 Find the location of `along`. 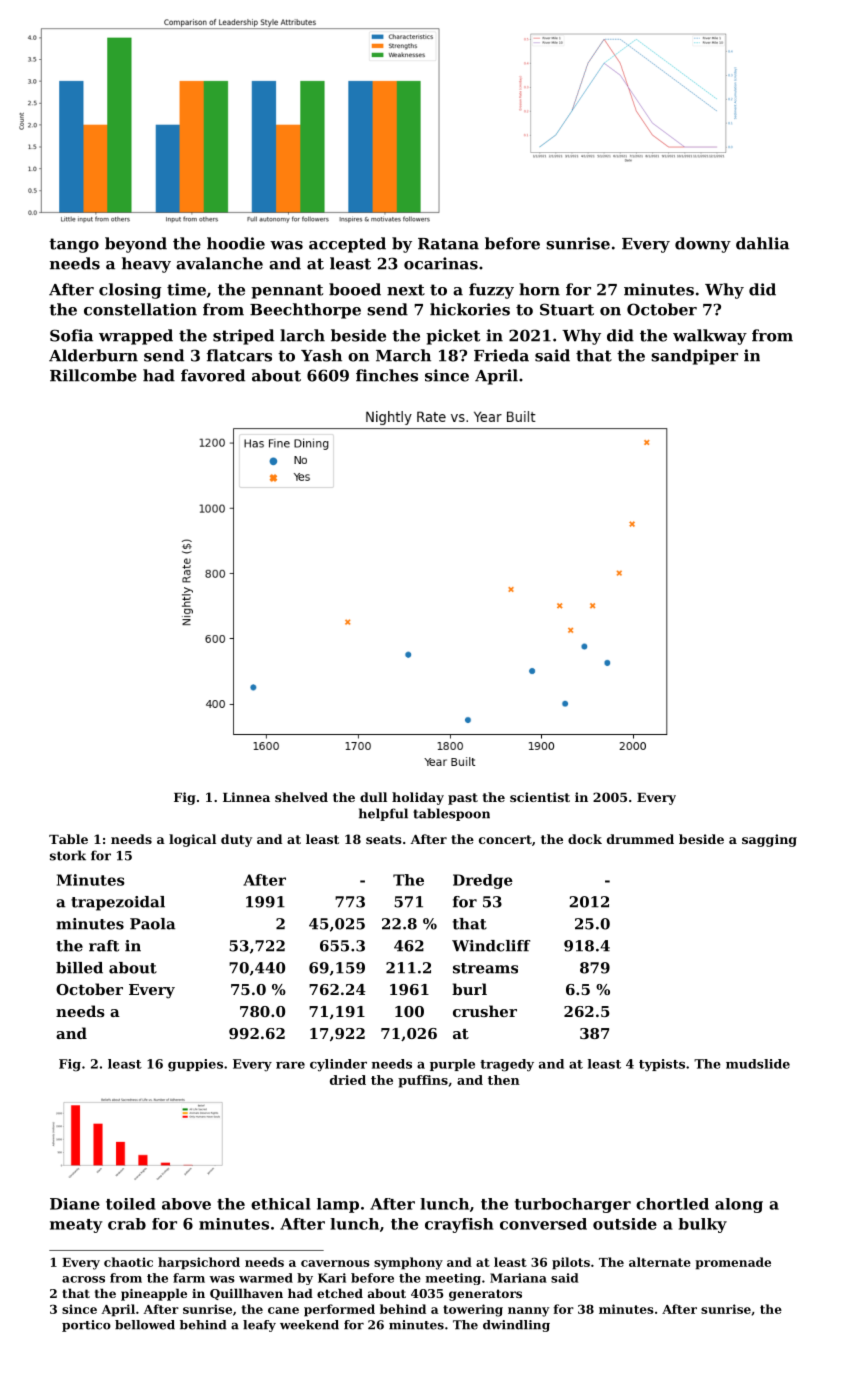

along is located at coordinates (739, 1205).
